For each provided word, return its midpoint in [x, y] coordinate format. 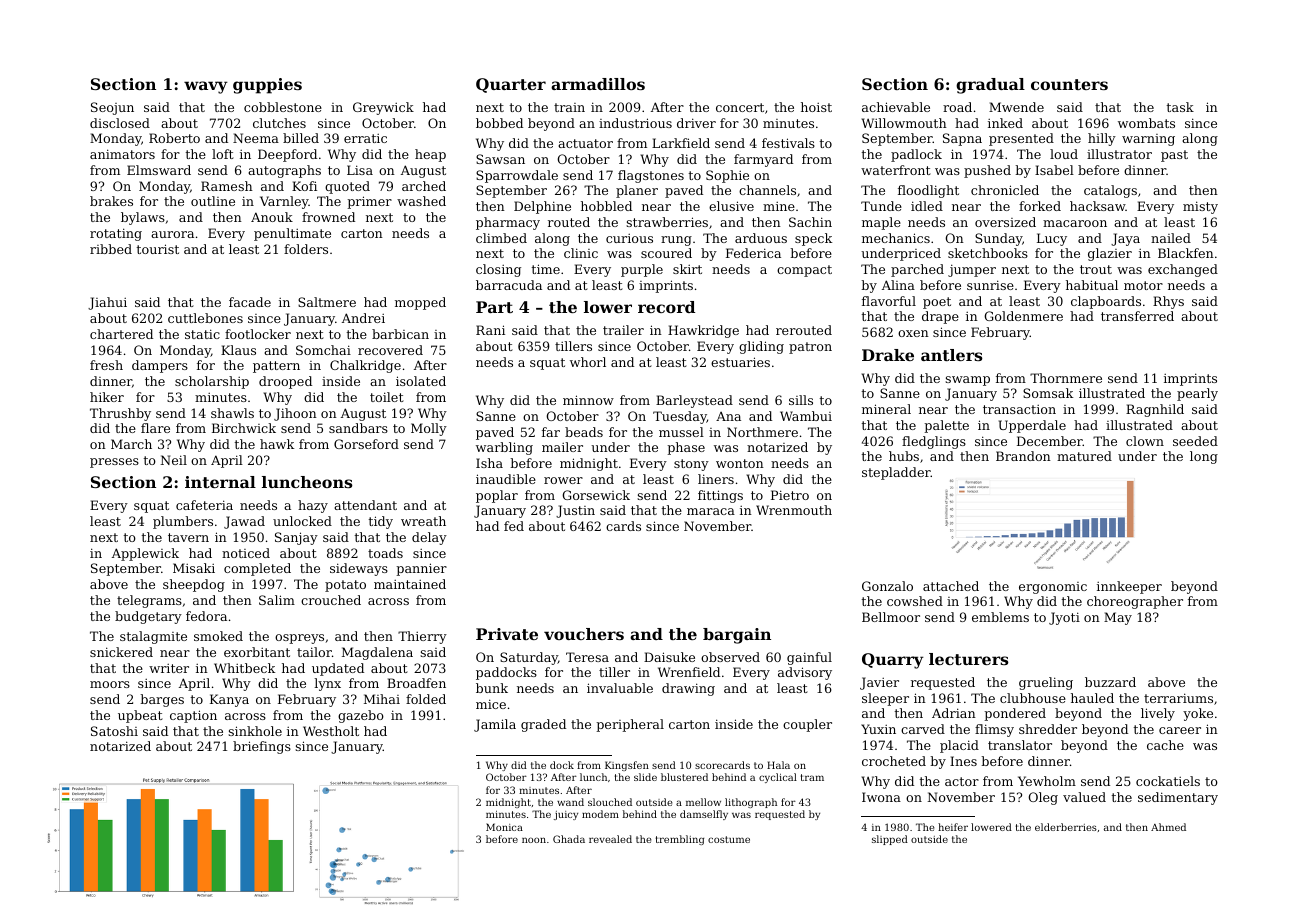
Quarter [511, 85]
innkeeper [1129, 587]
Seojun [112, 108]
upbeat [140, 716]
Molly [429, 429]
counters [1069, 84]
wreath [423, 521]
